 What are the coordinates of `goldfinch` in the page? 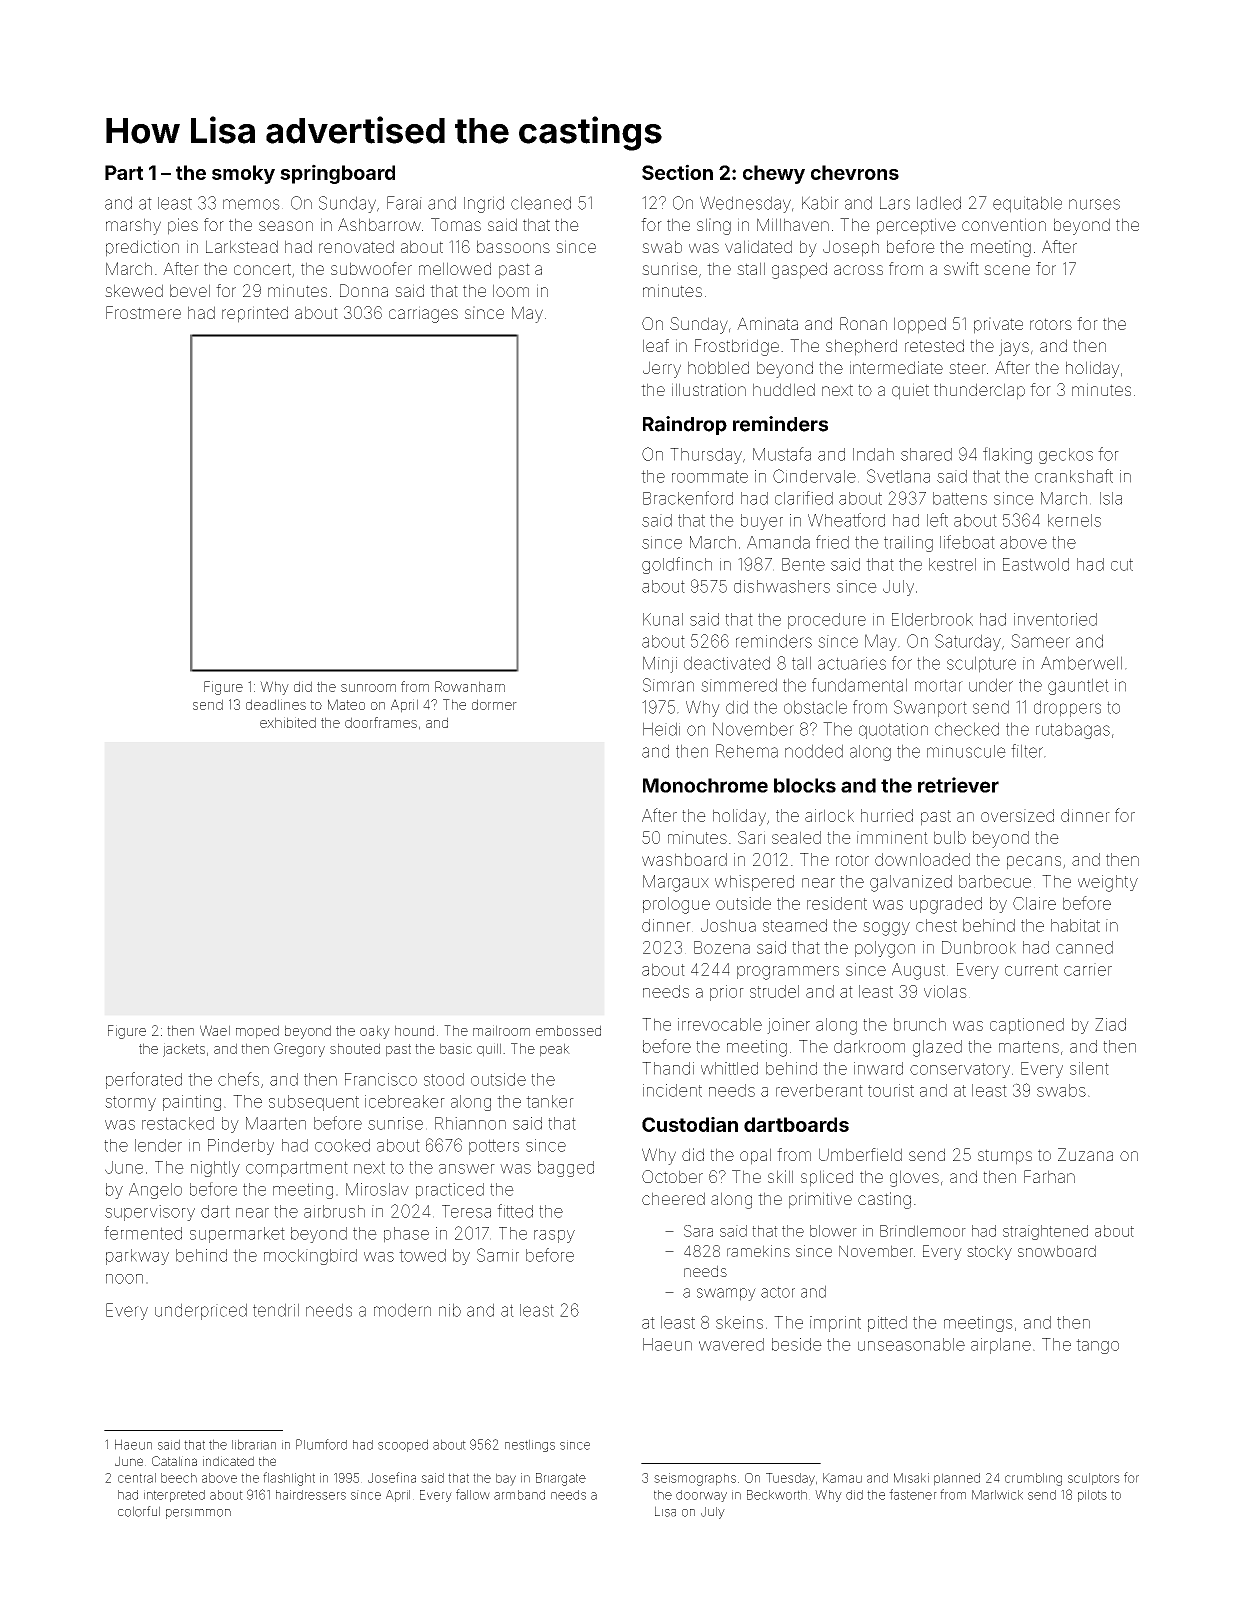 It's located at (677, 565).
